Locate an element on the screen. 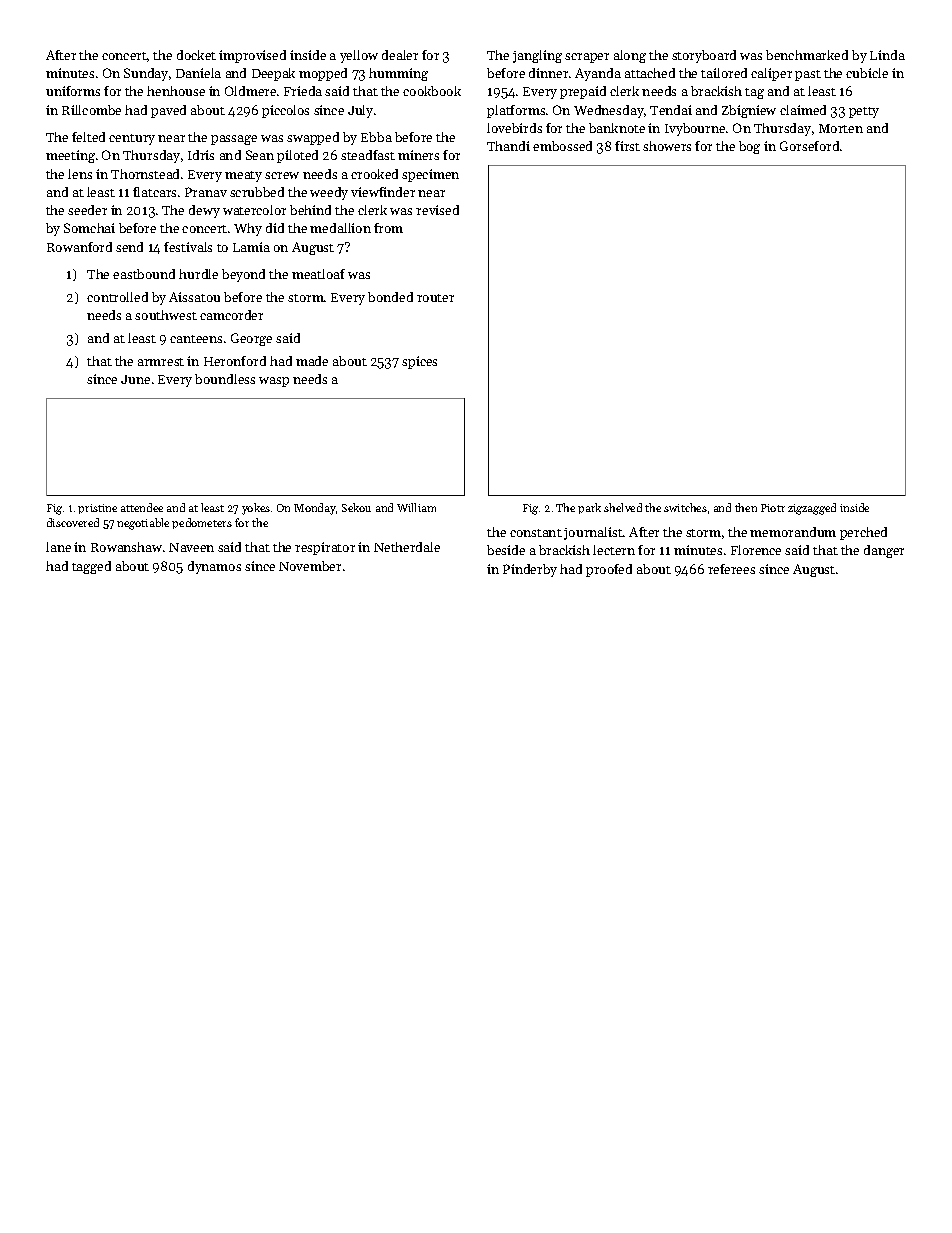 The image size is (952, 1233). William is located at coordinates (416, 507).
